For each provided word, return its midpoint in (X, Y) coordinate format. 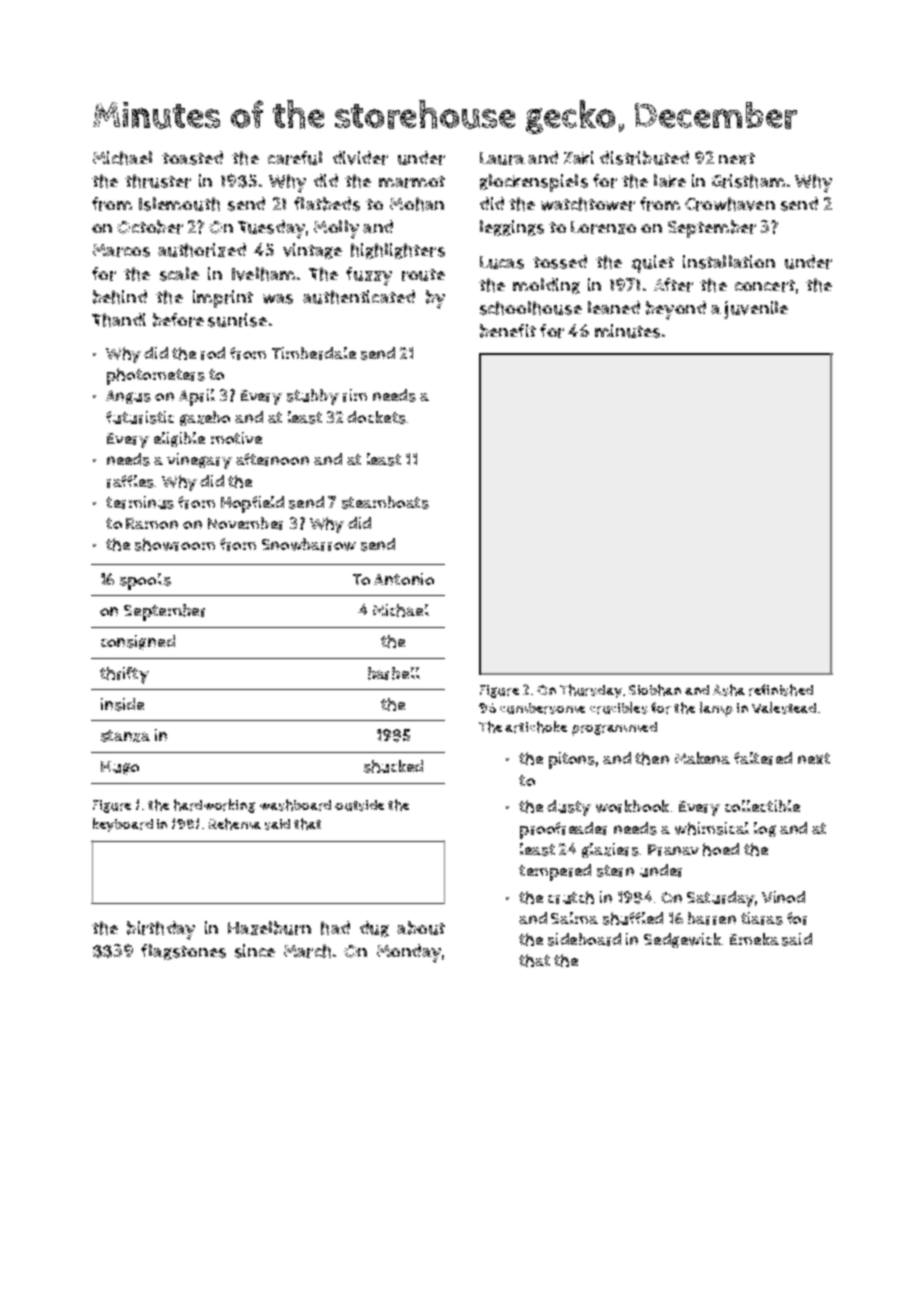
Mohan (417, 204)
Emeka (754, 939)
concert (765, 286)
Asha (729, 690)
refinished (781, 690)
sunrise (237, 320)
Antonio (404, 579)
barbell (394, 673)
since (255, 951)
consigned (138, 642)
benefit (508, 331)
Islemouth (179, 204)
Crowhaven (730, 204)
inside (122, 704)
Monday (409, 953)
